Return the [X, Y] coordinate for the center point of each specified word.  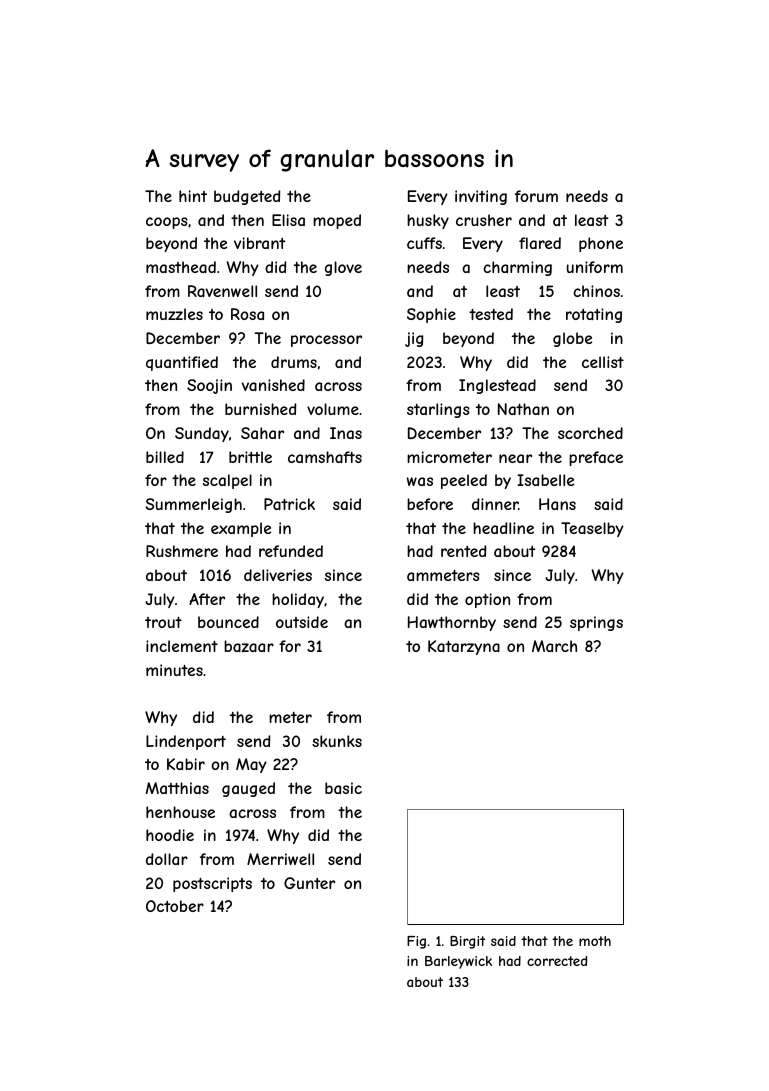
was [420, 481]
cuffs [424, 243]
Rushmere [182, 551]
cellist [603, 362]
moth [595, 941]
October [175, 906]
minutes [174, 670]
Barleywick [458, 962]
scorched [590, 433]
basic [343, 788]
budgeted [247, 197]
